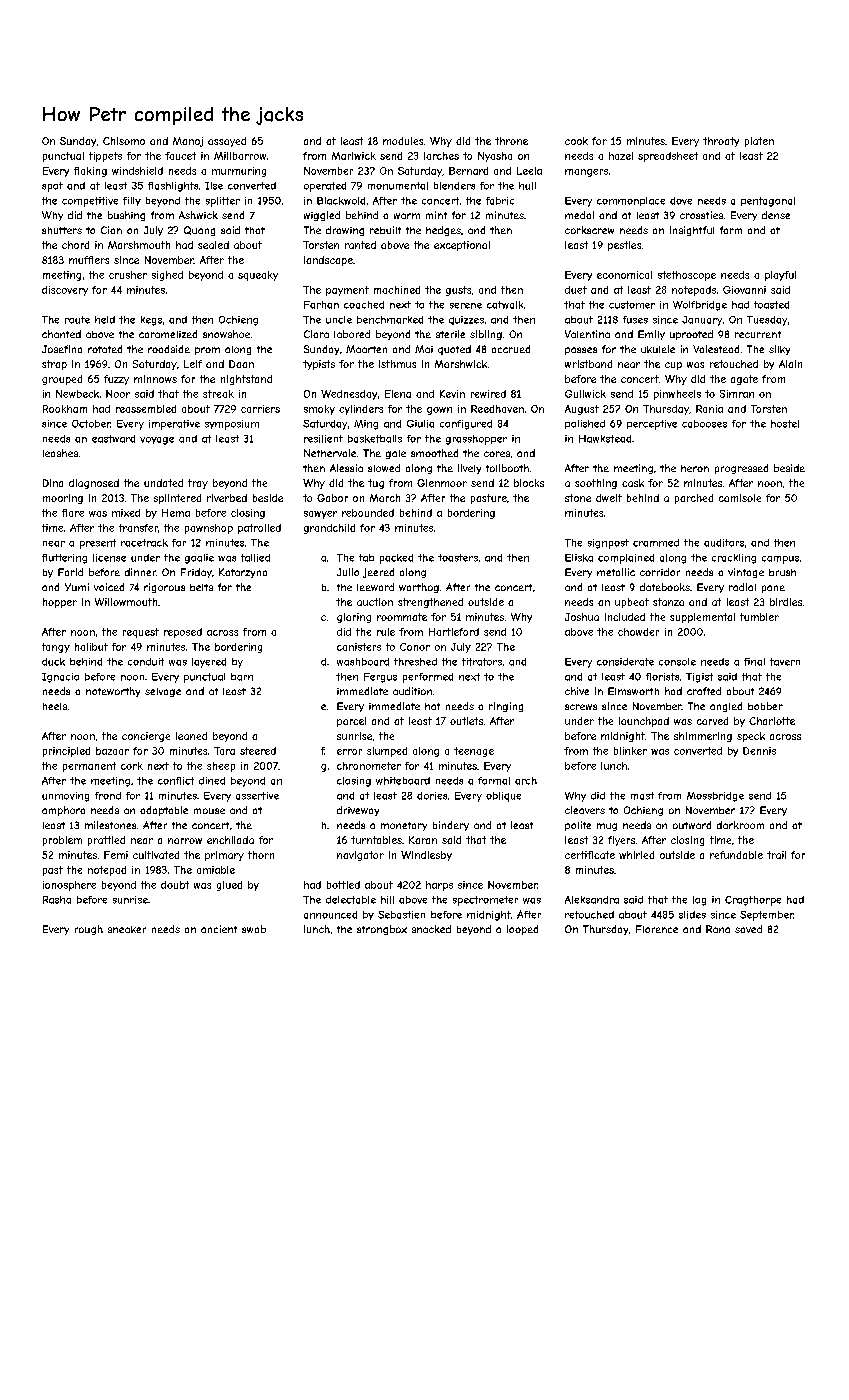  What do you see at coordinates (500, 201) in the page?
I see `fabric` at bounding box center [500, 201].
